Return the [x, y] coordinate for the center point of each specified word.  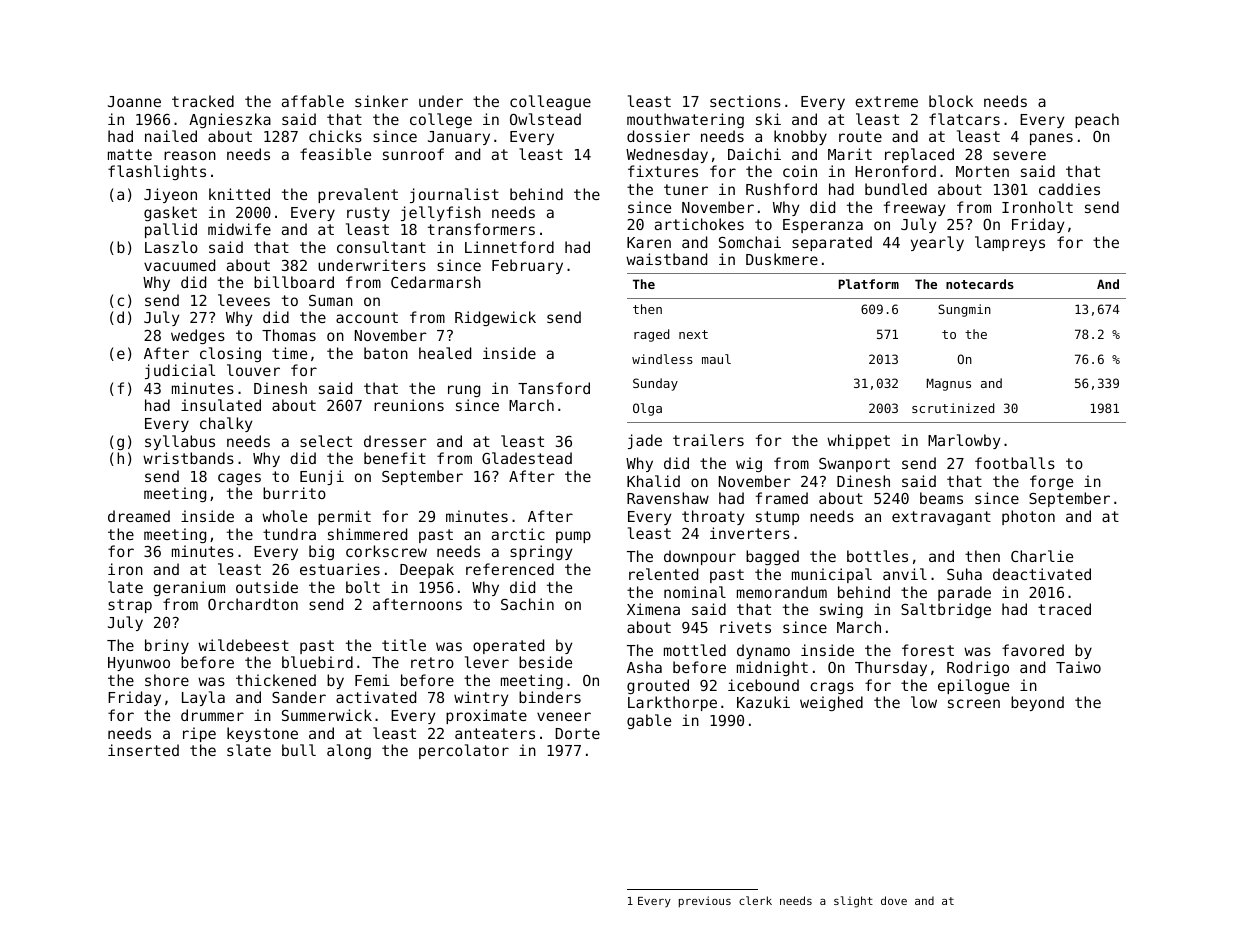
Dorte [578, 733]
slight [853, 902]
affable [313, 101]
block [951, 101]
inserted [143, 750]
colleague [550, 102]
